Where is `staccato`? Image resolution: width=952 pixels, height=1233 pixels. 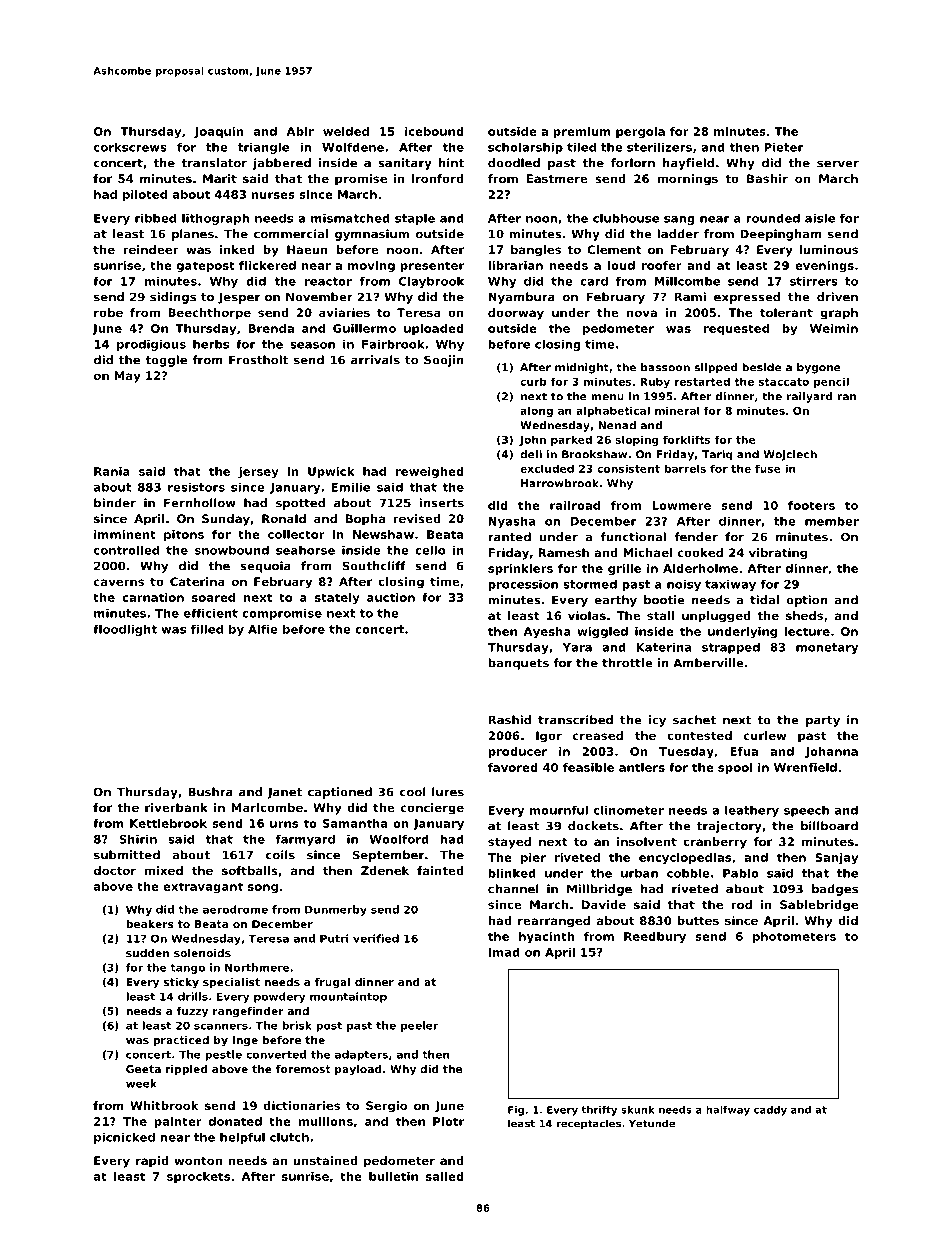
staccato is located at coordinates (784, 382).
